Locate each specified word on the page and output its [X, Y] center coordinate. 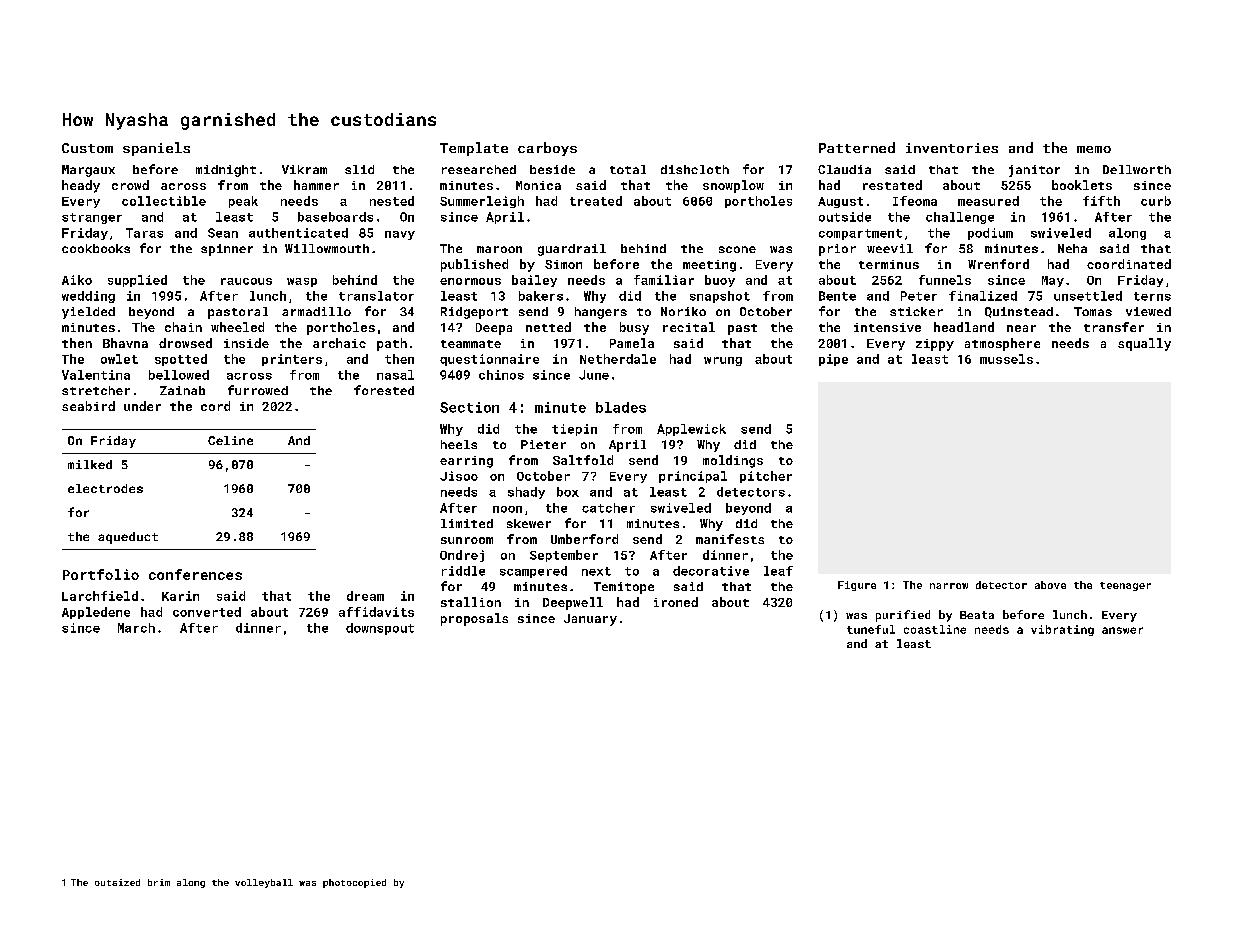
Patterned [857, 147]
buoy [720, 281]
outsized [117, 882]
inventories [952, 148]
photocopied [354, 883]
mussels [1006, 359]
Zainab [182, 390]
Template [474, 149]
